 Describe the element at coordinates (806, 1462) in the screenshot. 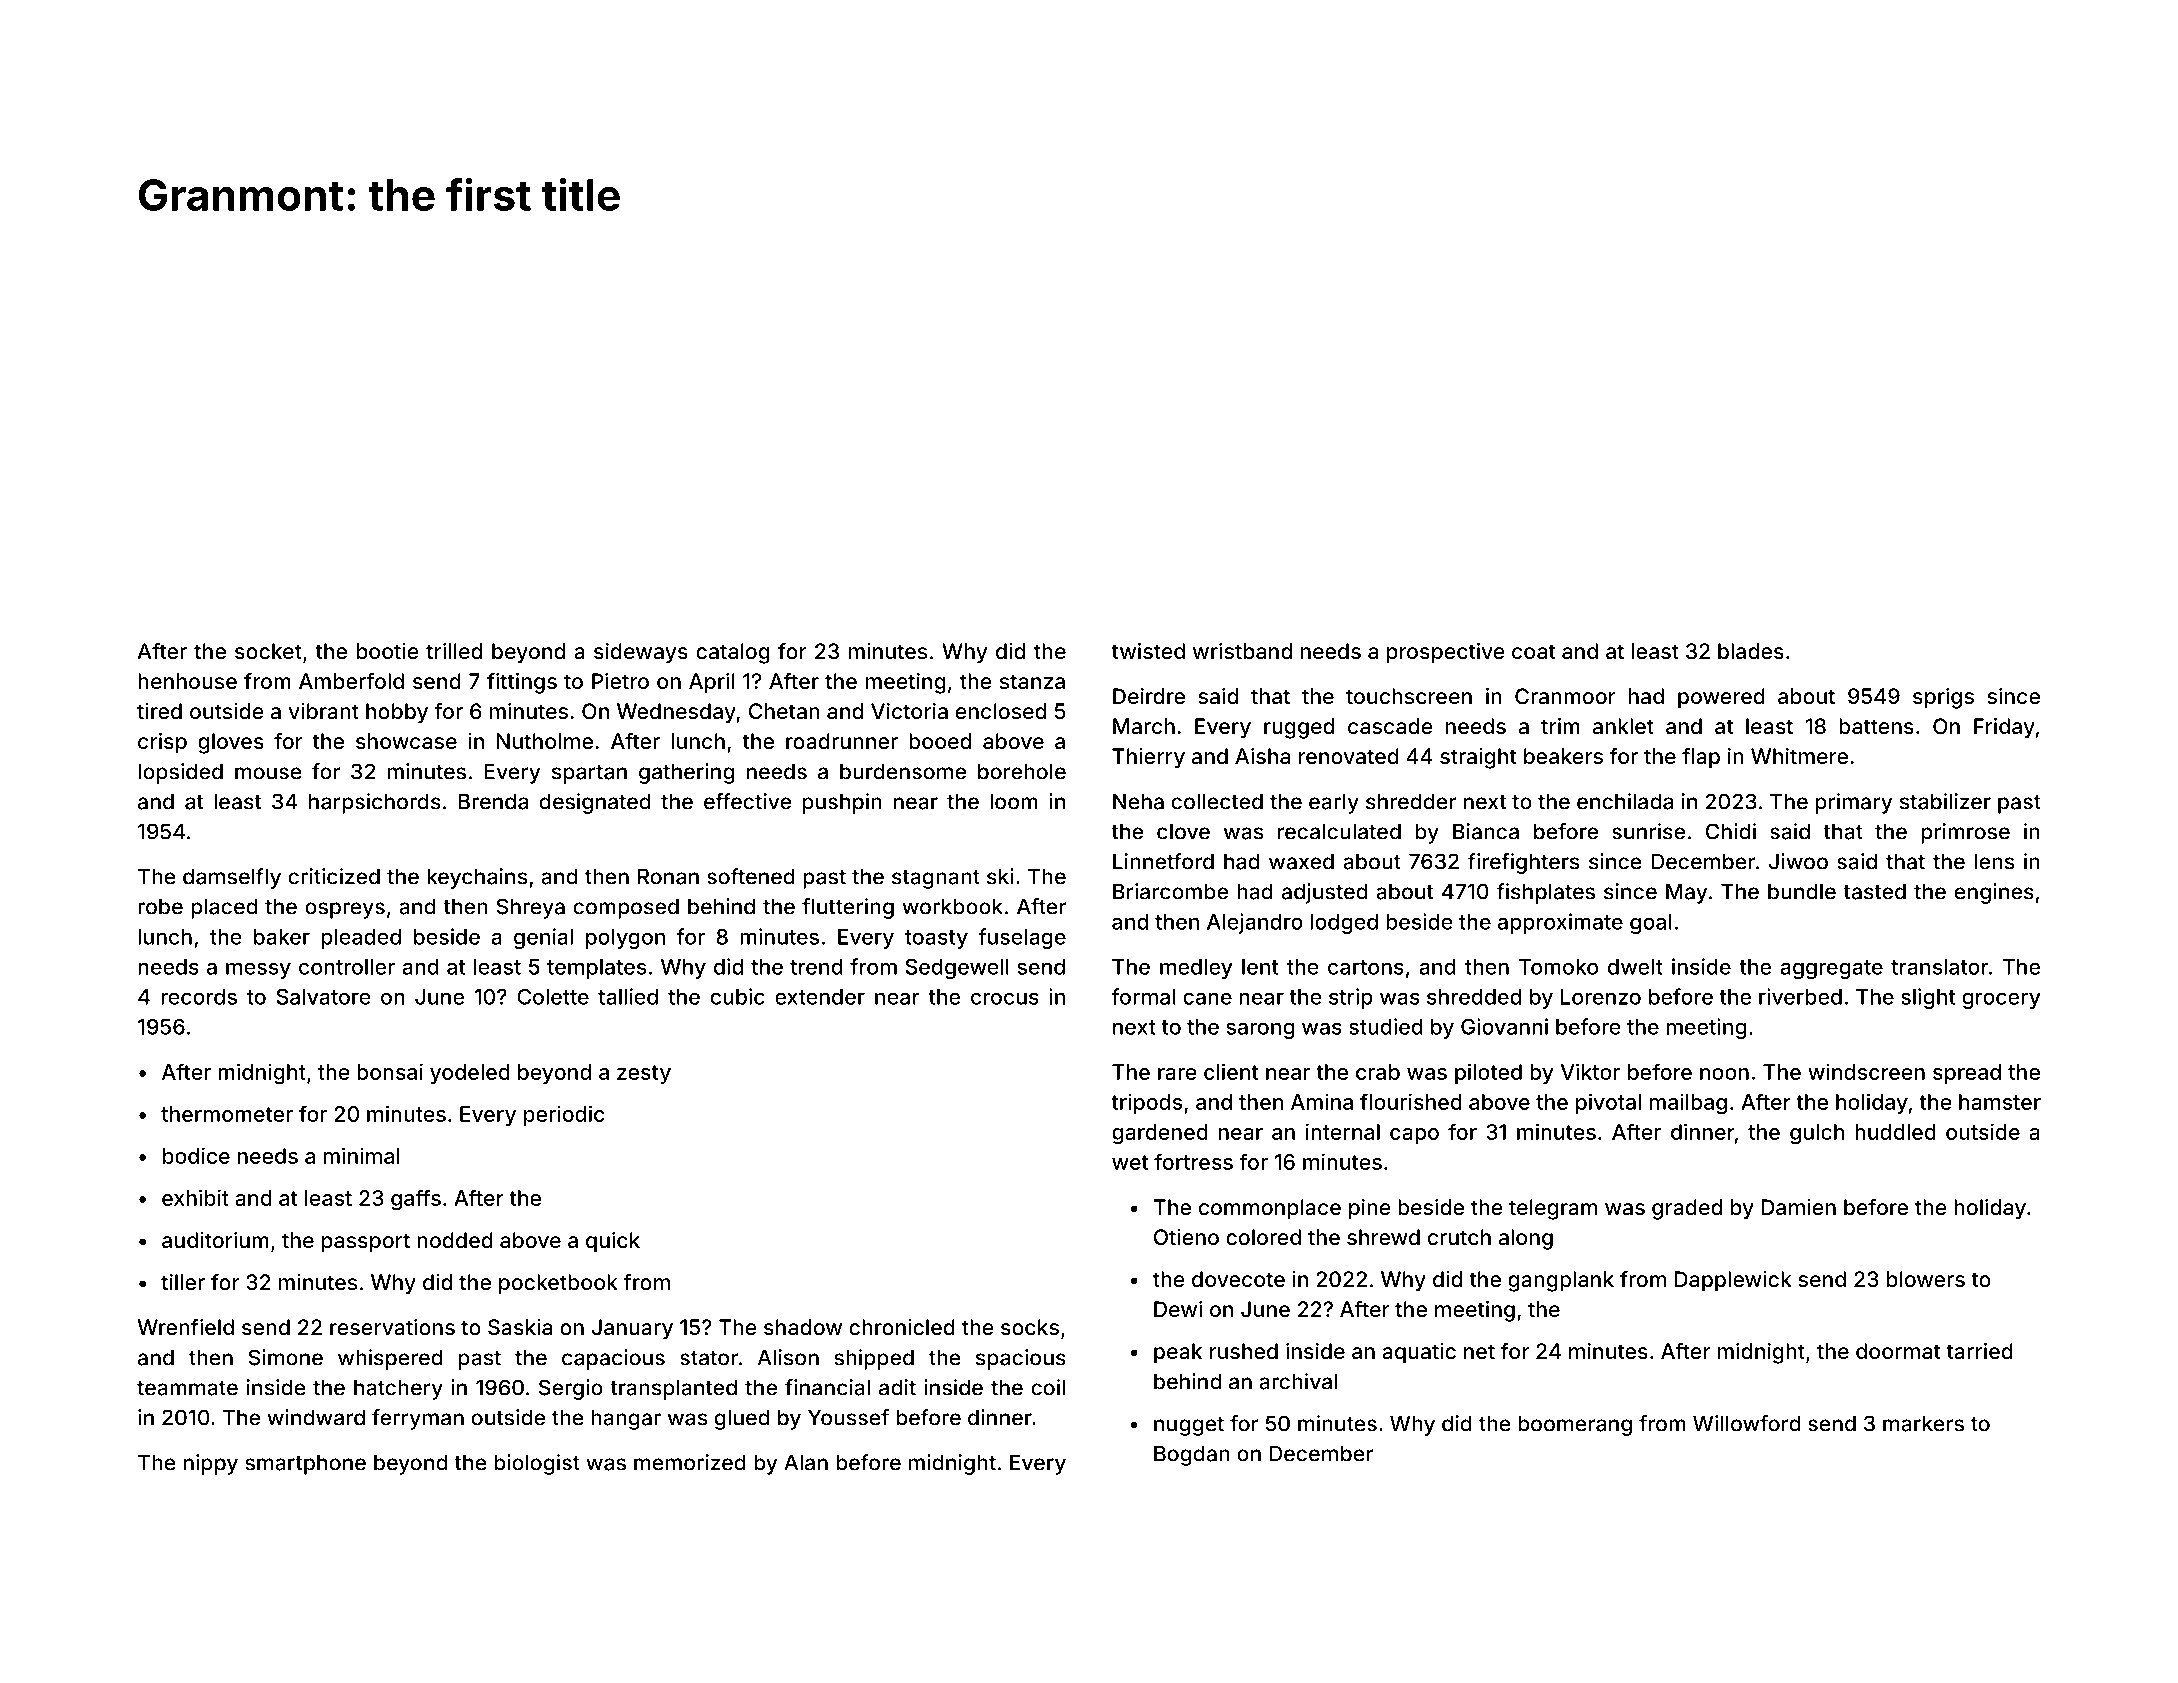

I see `Alan` at that location.
